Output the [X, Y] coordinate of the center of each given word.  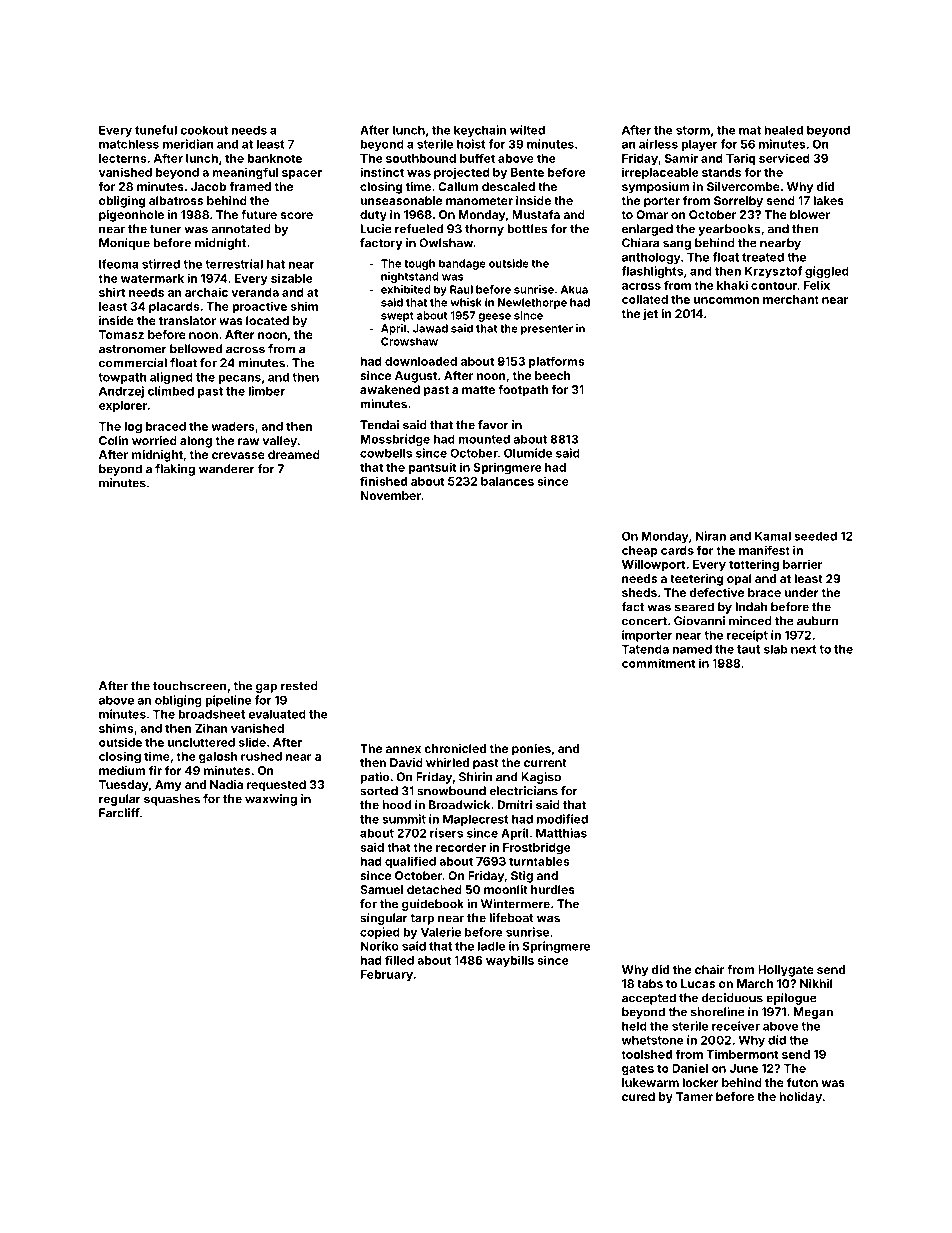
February [387, 975]
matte [478, 390]
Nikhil [816, 983]
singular [384, 919]
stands [721, 172]
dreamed [294, 454]
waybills [510, 961]
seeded [815, 536]
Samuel [381, 889]
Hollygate [786, 971]
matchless [129, 144]
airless [658, 144]
